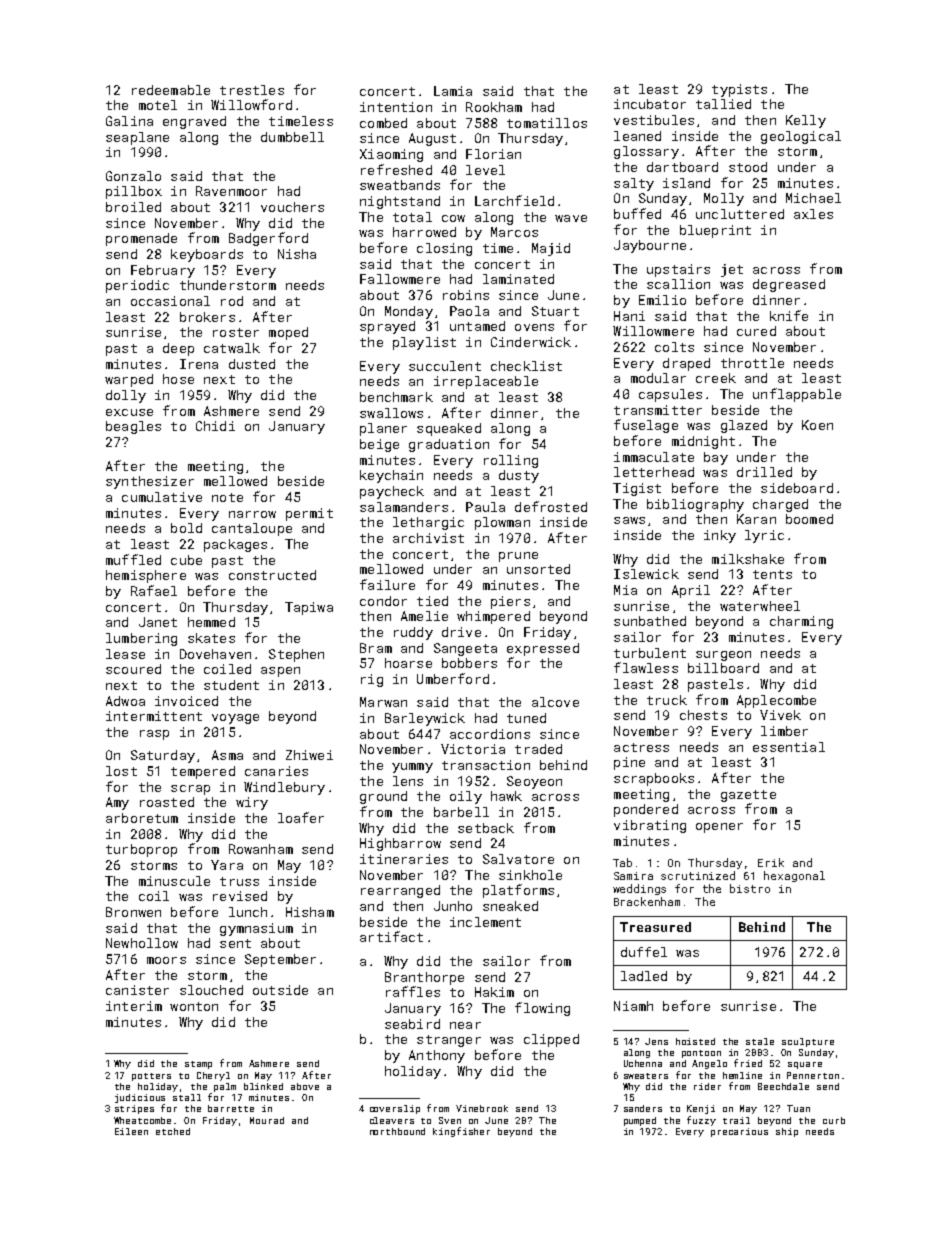 The image size is (952, 1233). Describe the element at coordinates (461, 1132) in the image. I see `kingfisher` at that location.
